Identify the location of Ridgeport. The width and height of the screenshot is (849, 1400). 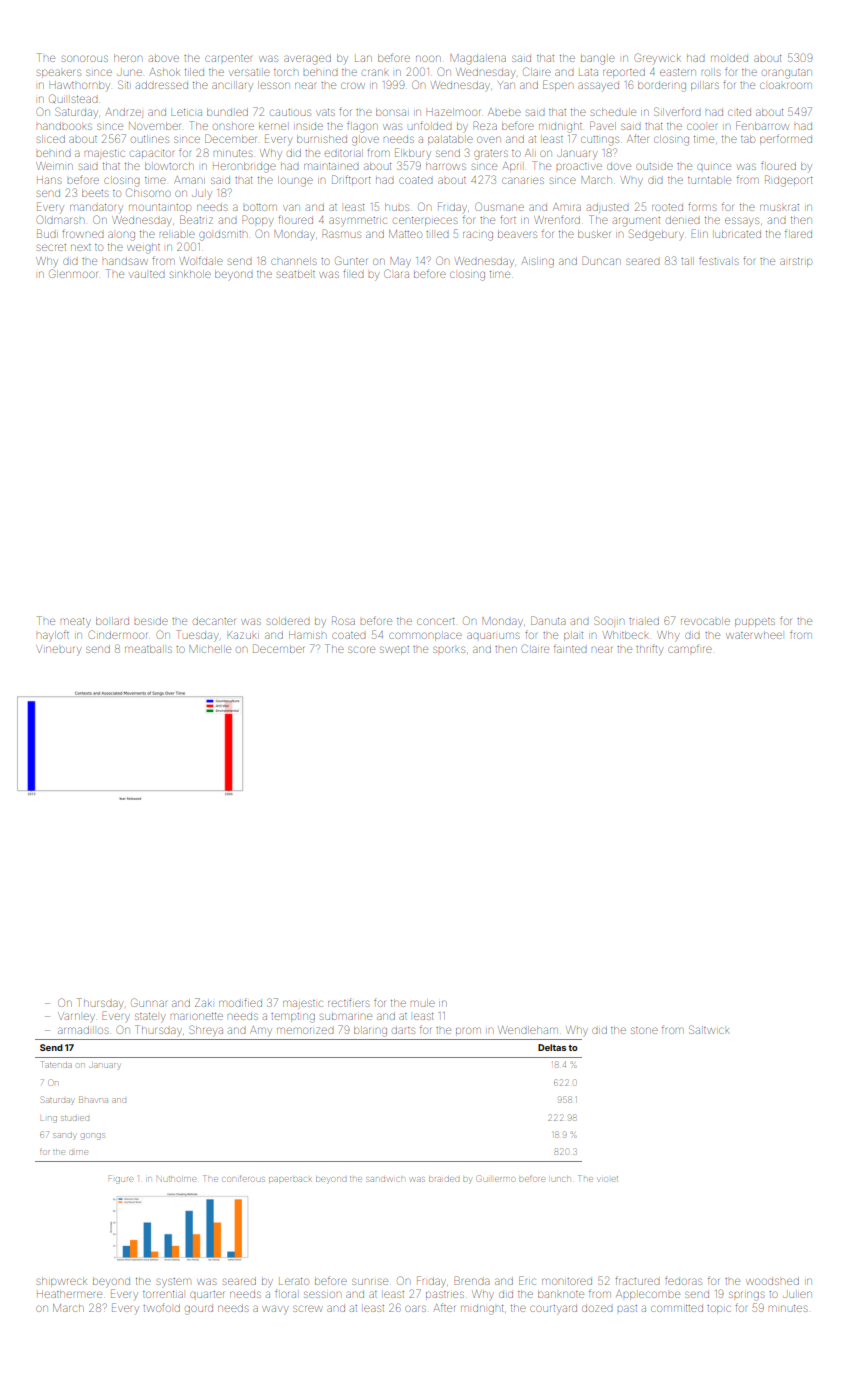
(788, 181).
